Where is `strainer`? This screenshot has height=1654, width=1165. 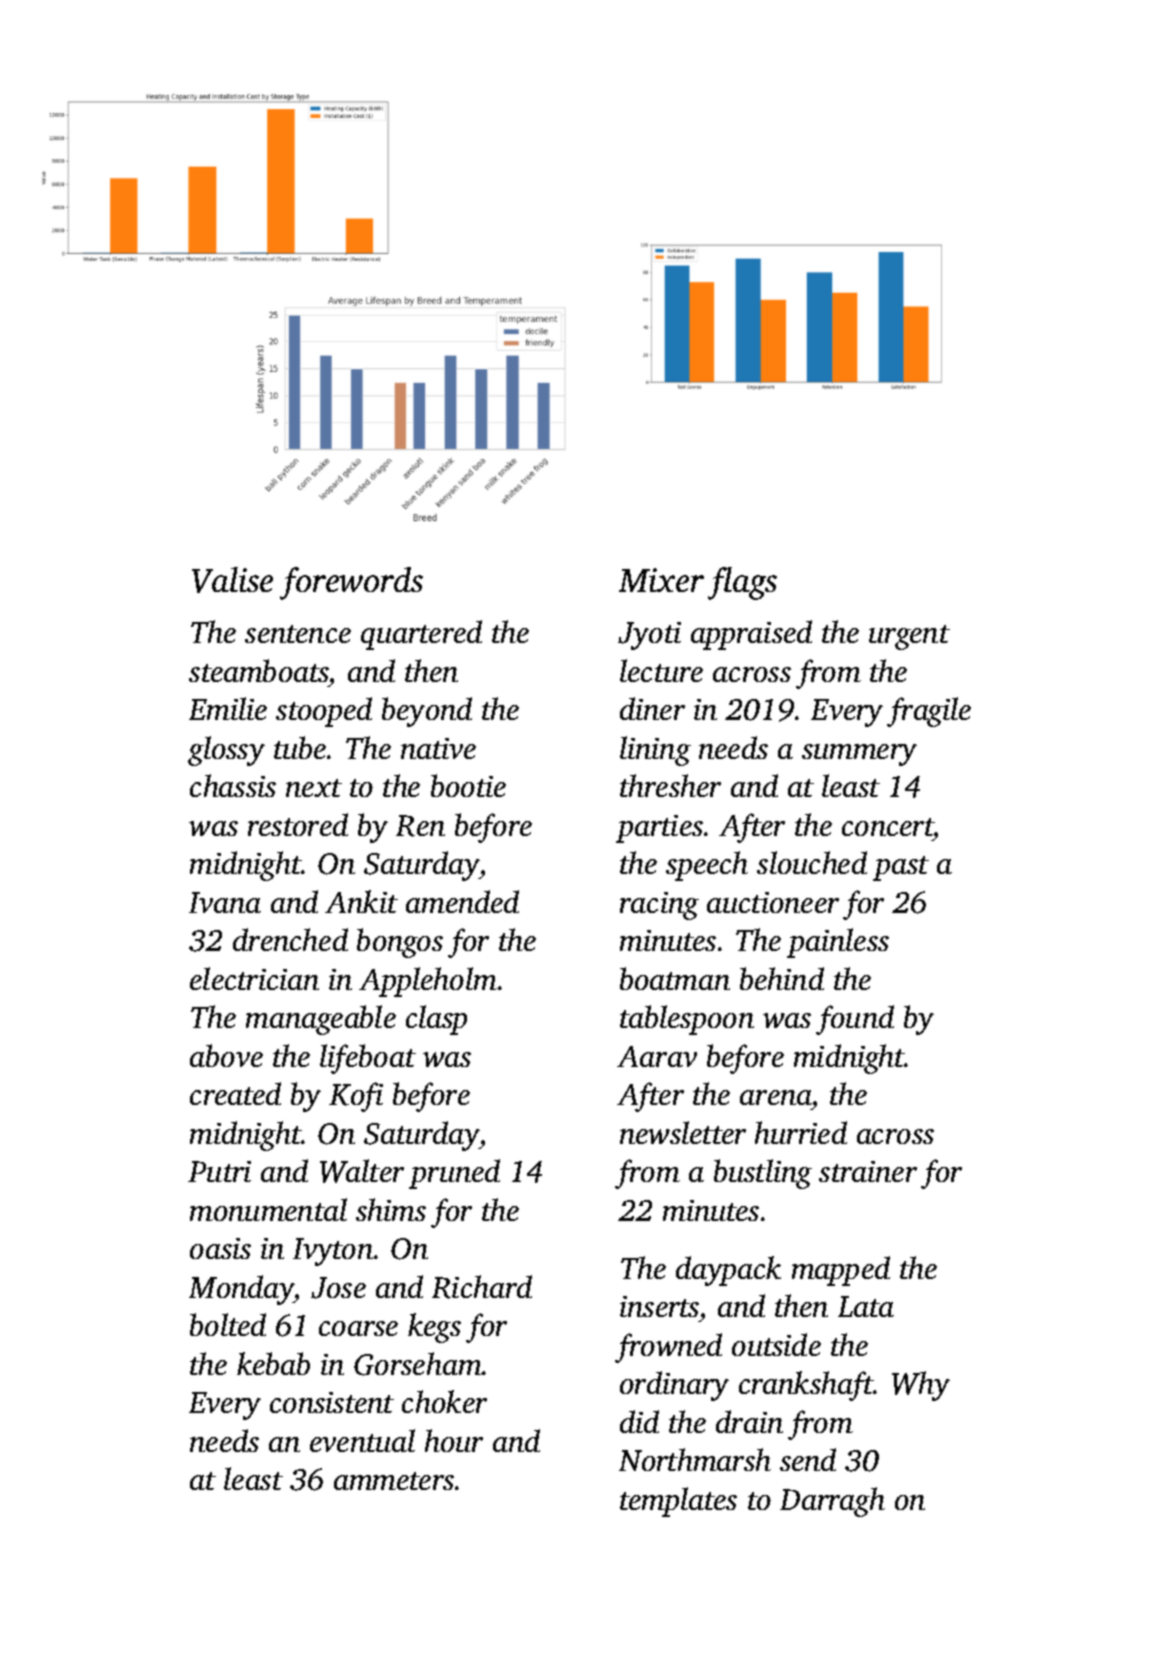 strainer is located at coordinates (868, 1171).
